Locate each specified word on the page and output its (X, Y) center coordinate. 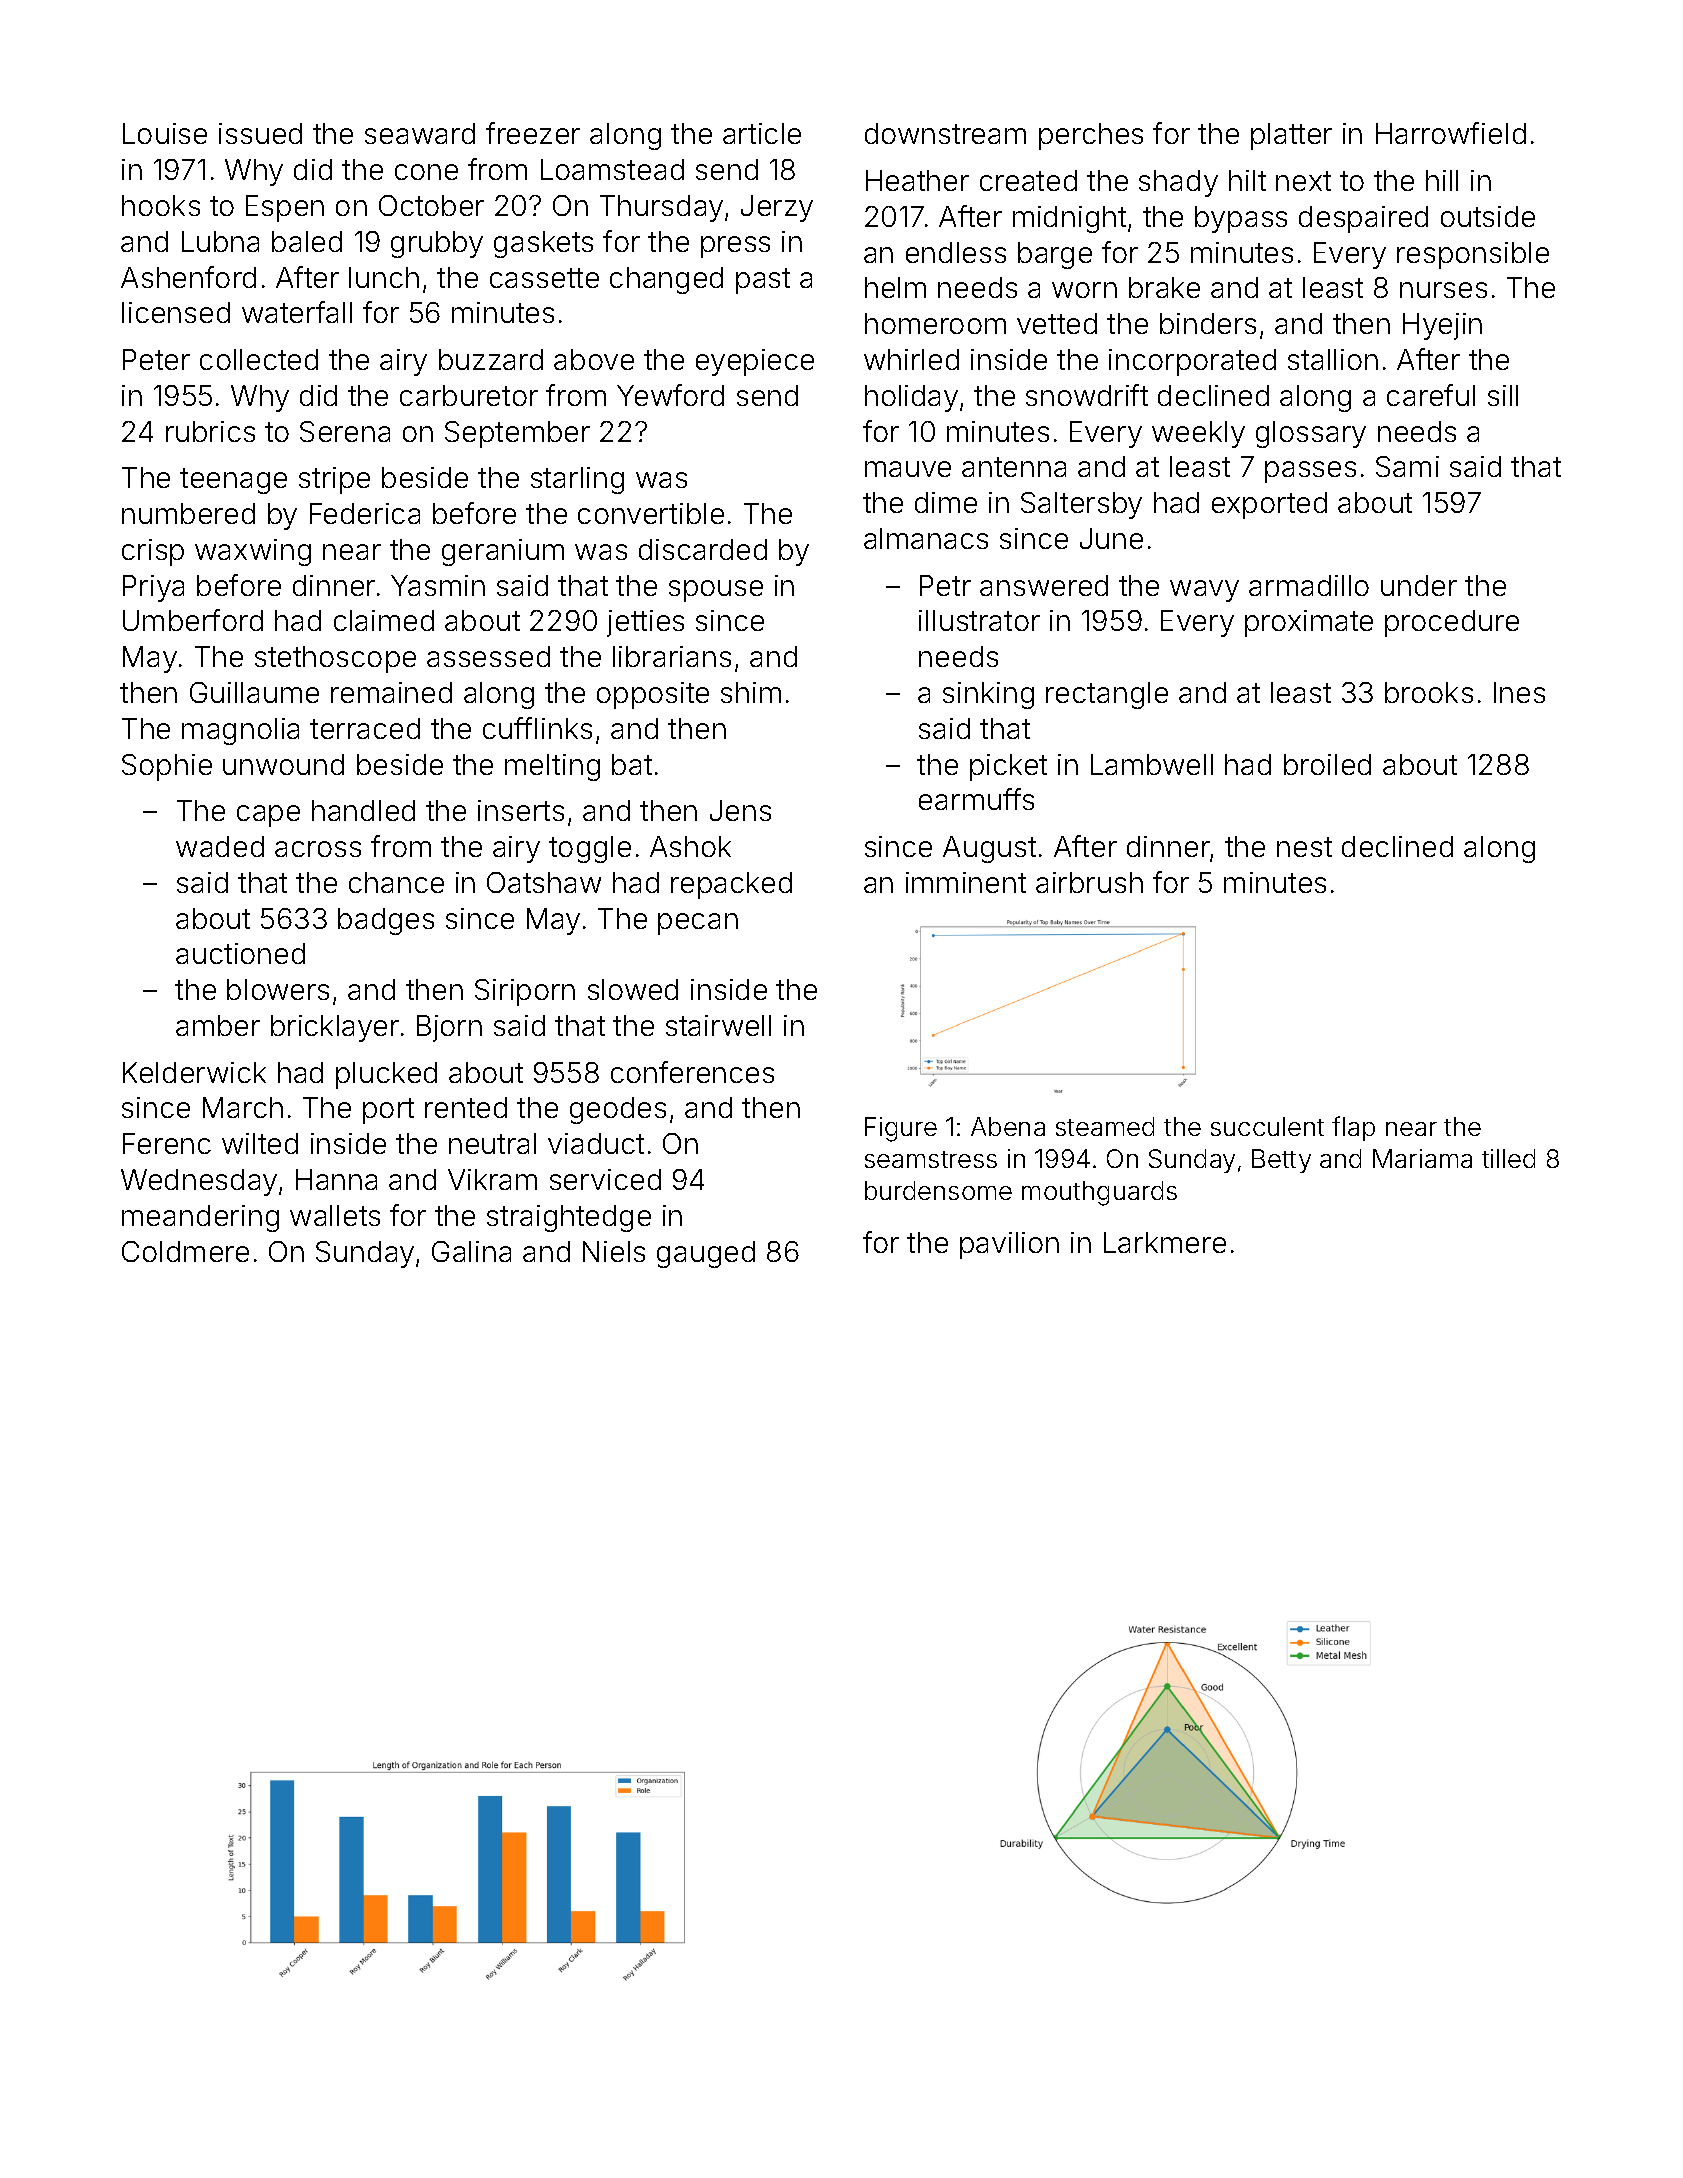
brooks (1429, 692)
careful (1431, 395)
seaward (420, 133)
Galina (471, 1251)
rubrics (210, 431)
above (594, 359)
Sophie (167, 767)
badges (386, 921)
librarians (672, 656)
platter (1291, 136)
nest (1304, 847)
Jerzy (777, 208)
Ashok (690, 846)
